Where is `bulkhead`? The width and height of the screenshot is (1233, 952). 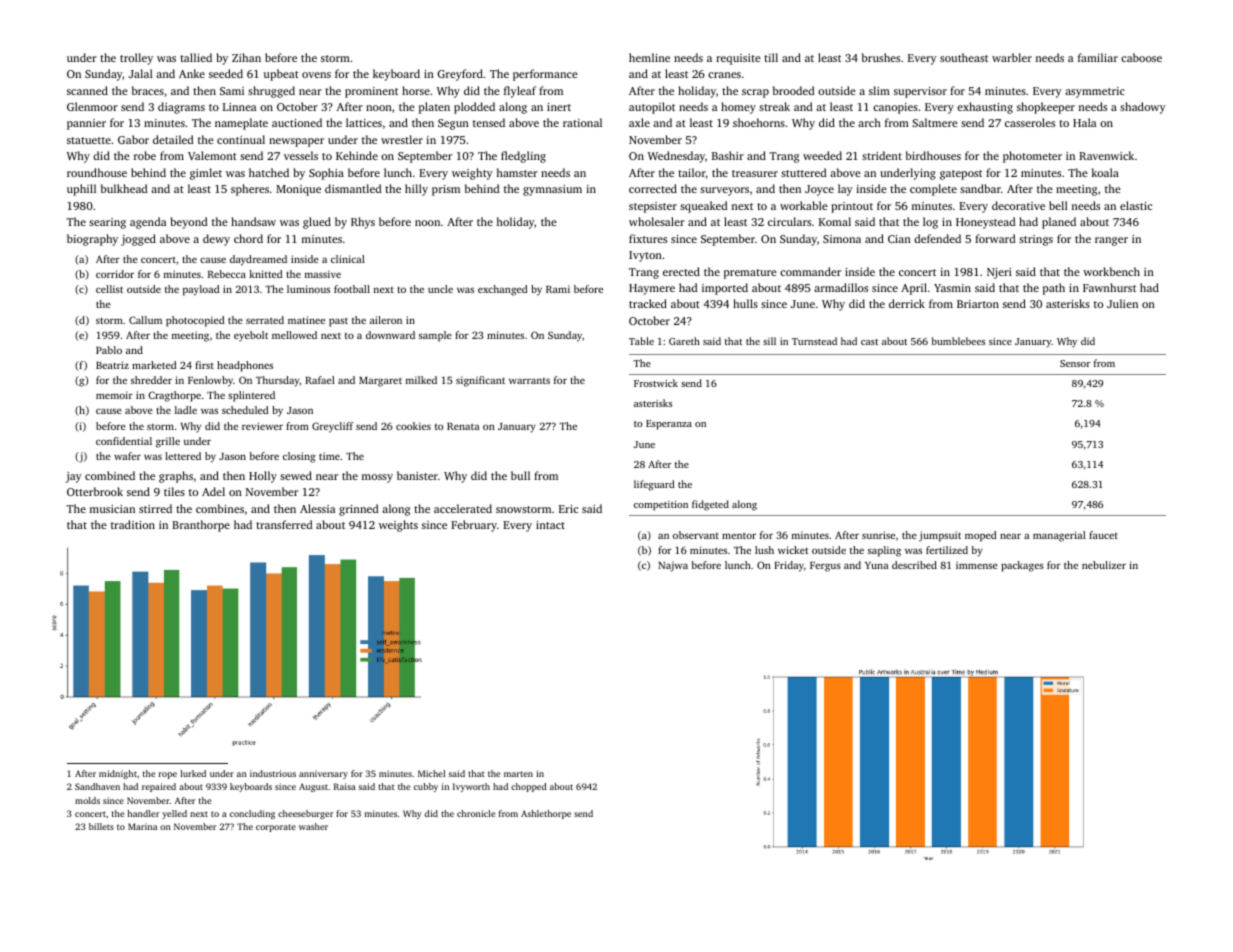
bulkhead is located at coordinates (124, 188).
